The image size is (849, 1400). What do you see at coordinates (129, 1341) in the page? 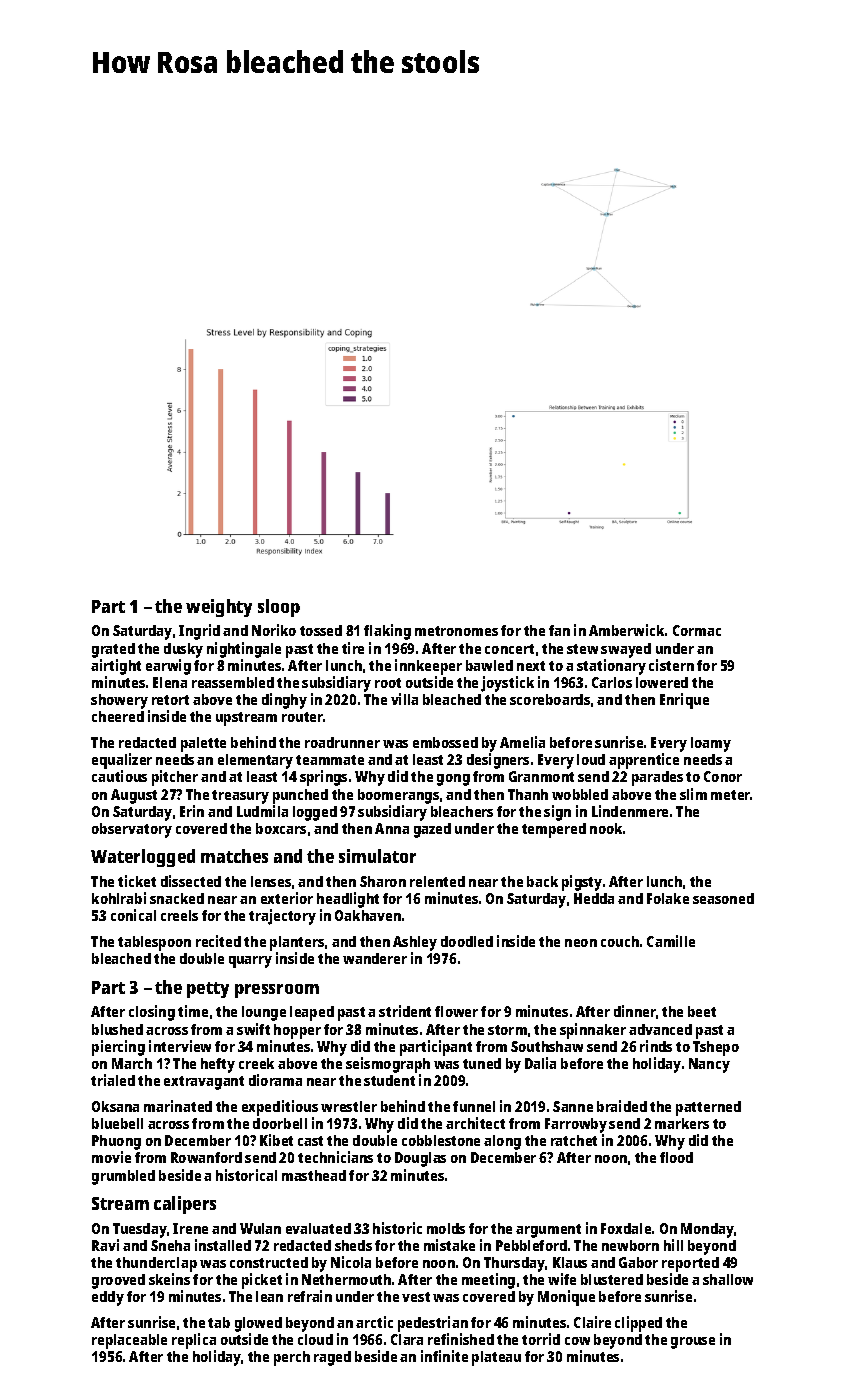
I see `replaceable` at bounding box center [129, 1341].
